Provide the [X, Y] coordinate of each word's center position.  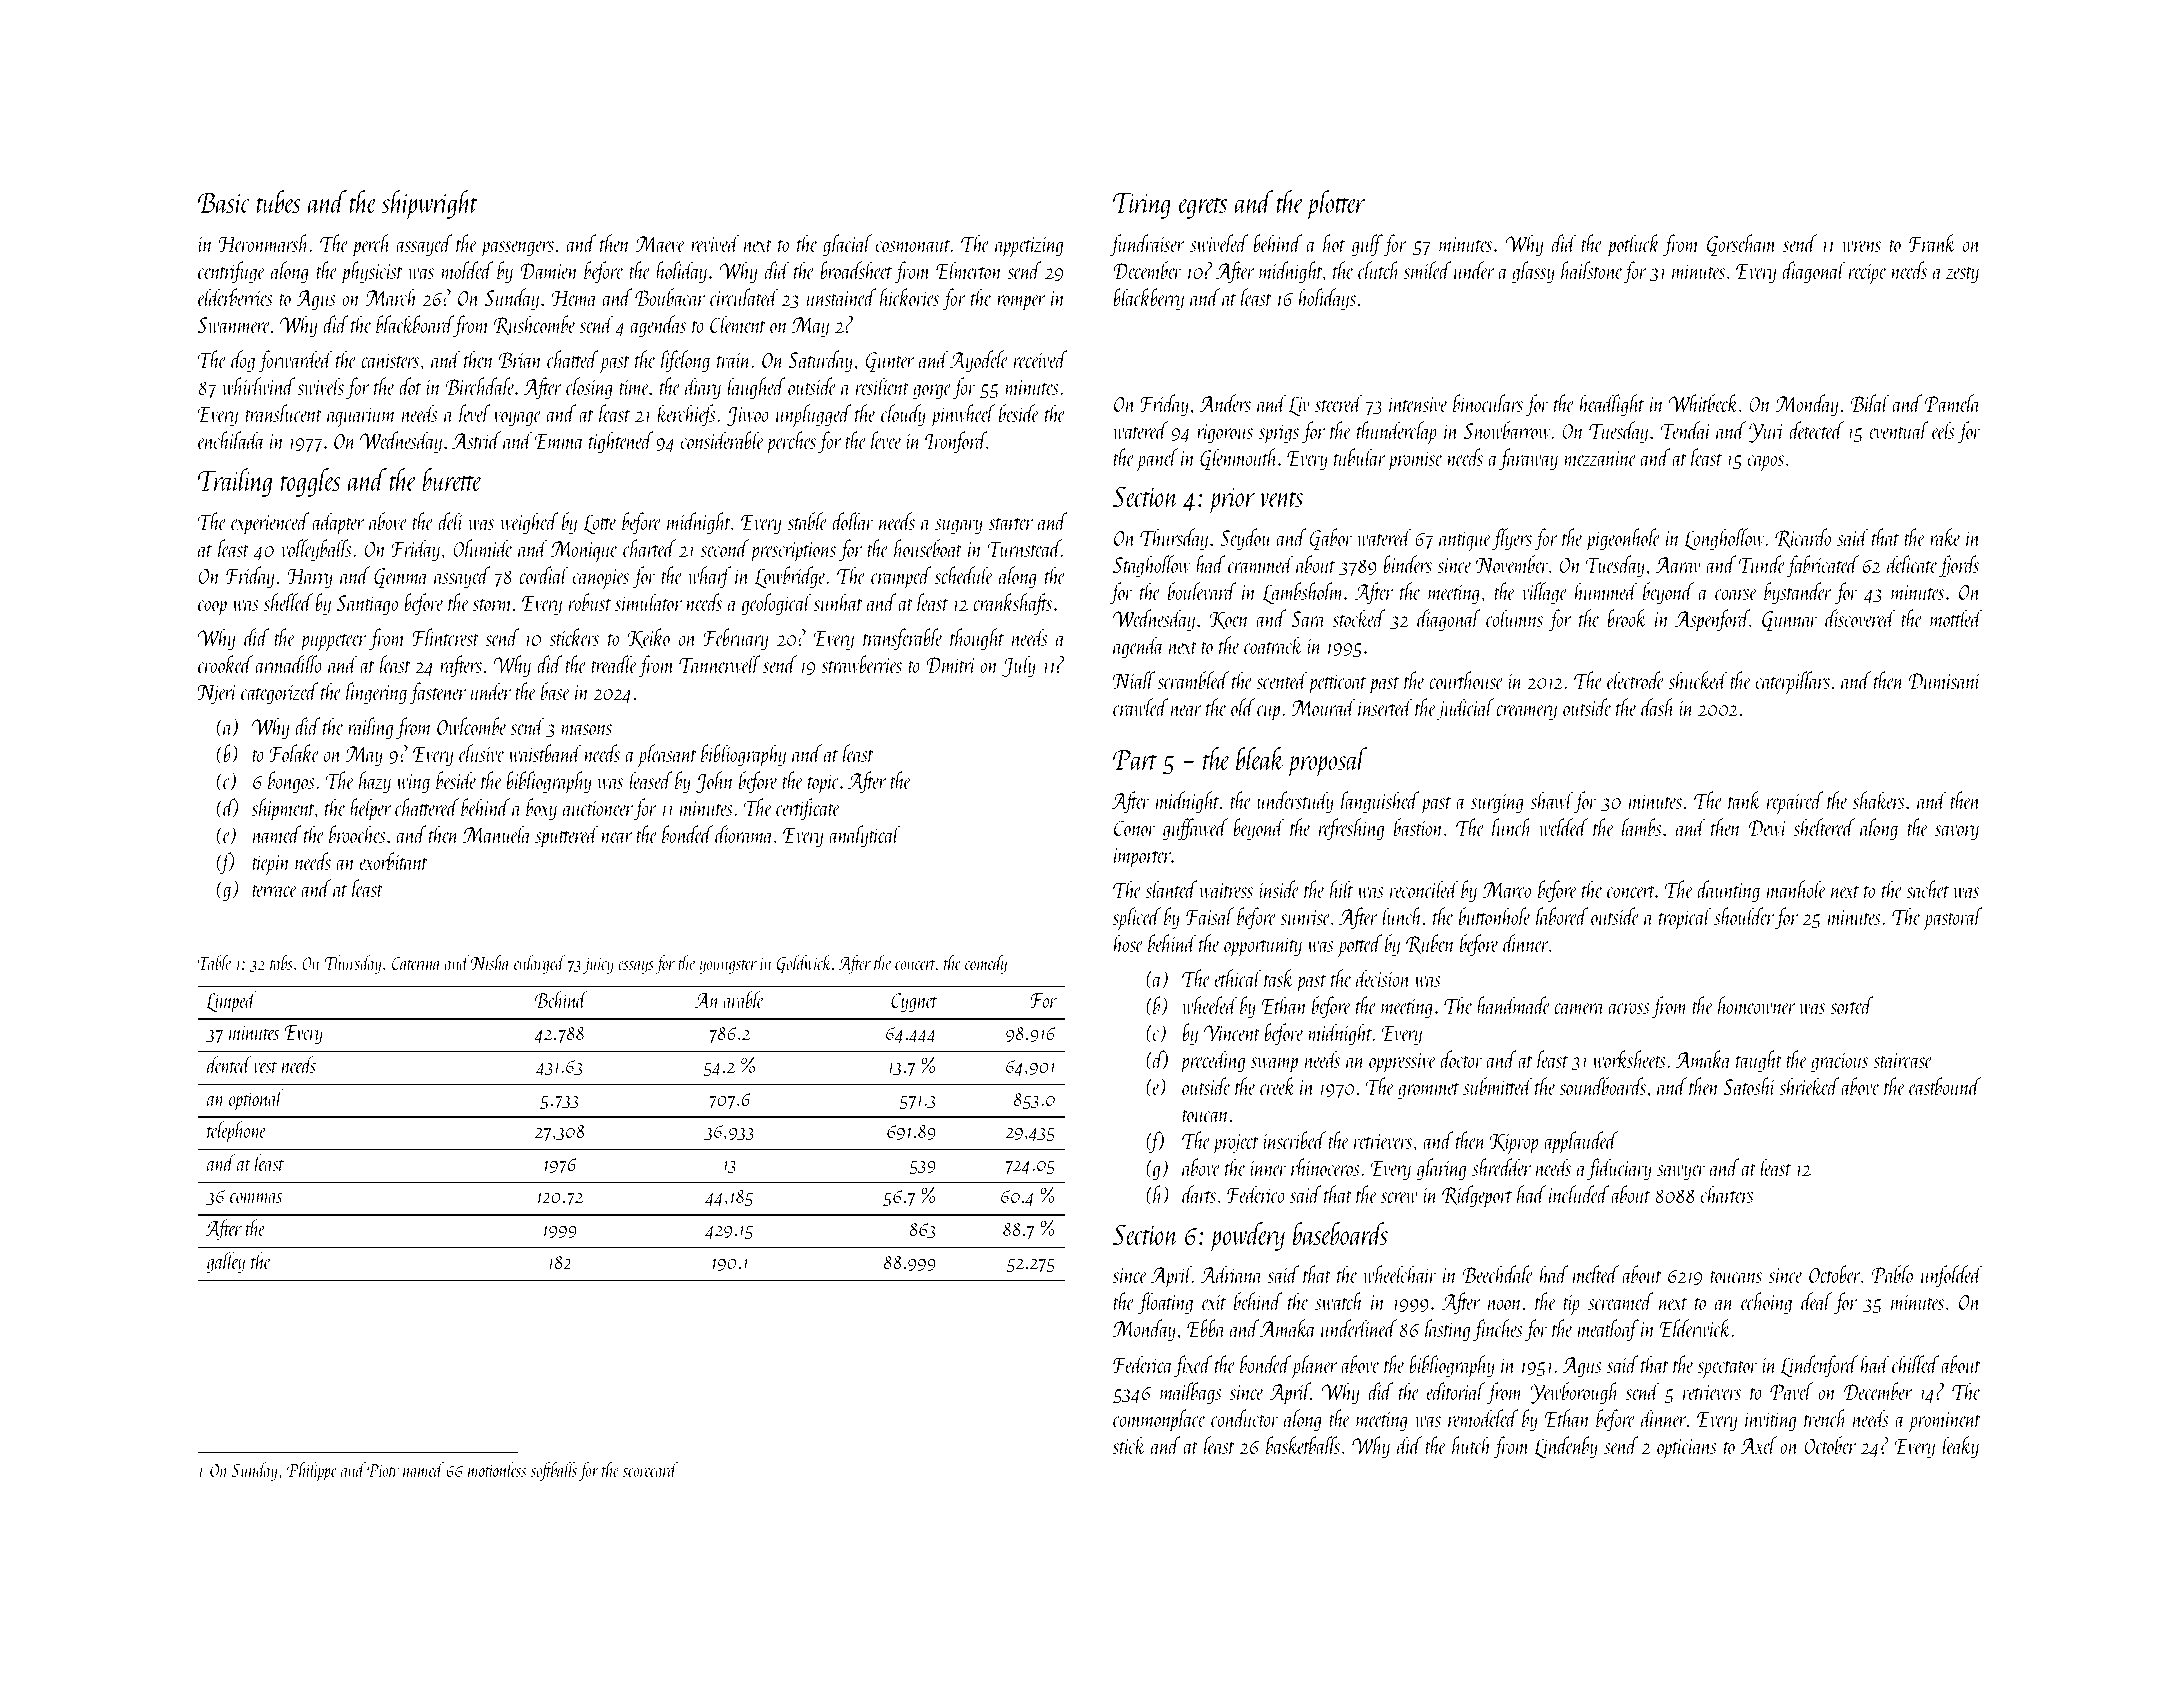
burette [452, 479]
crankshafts [1012, 604]
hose [1129, 943]
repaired [1795, 802]
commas [256, 1198]
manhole [1796, 889]
